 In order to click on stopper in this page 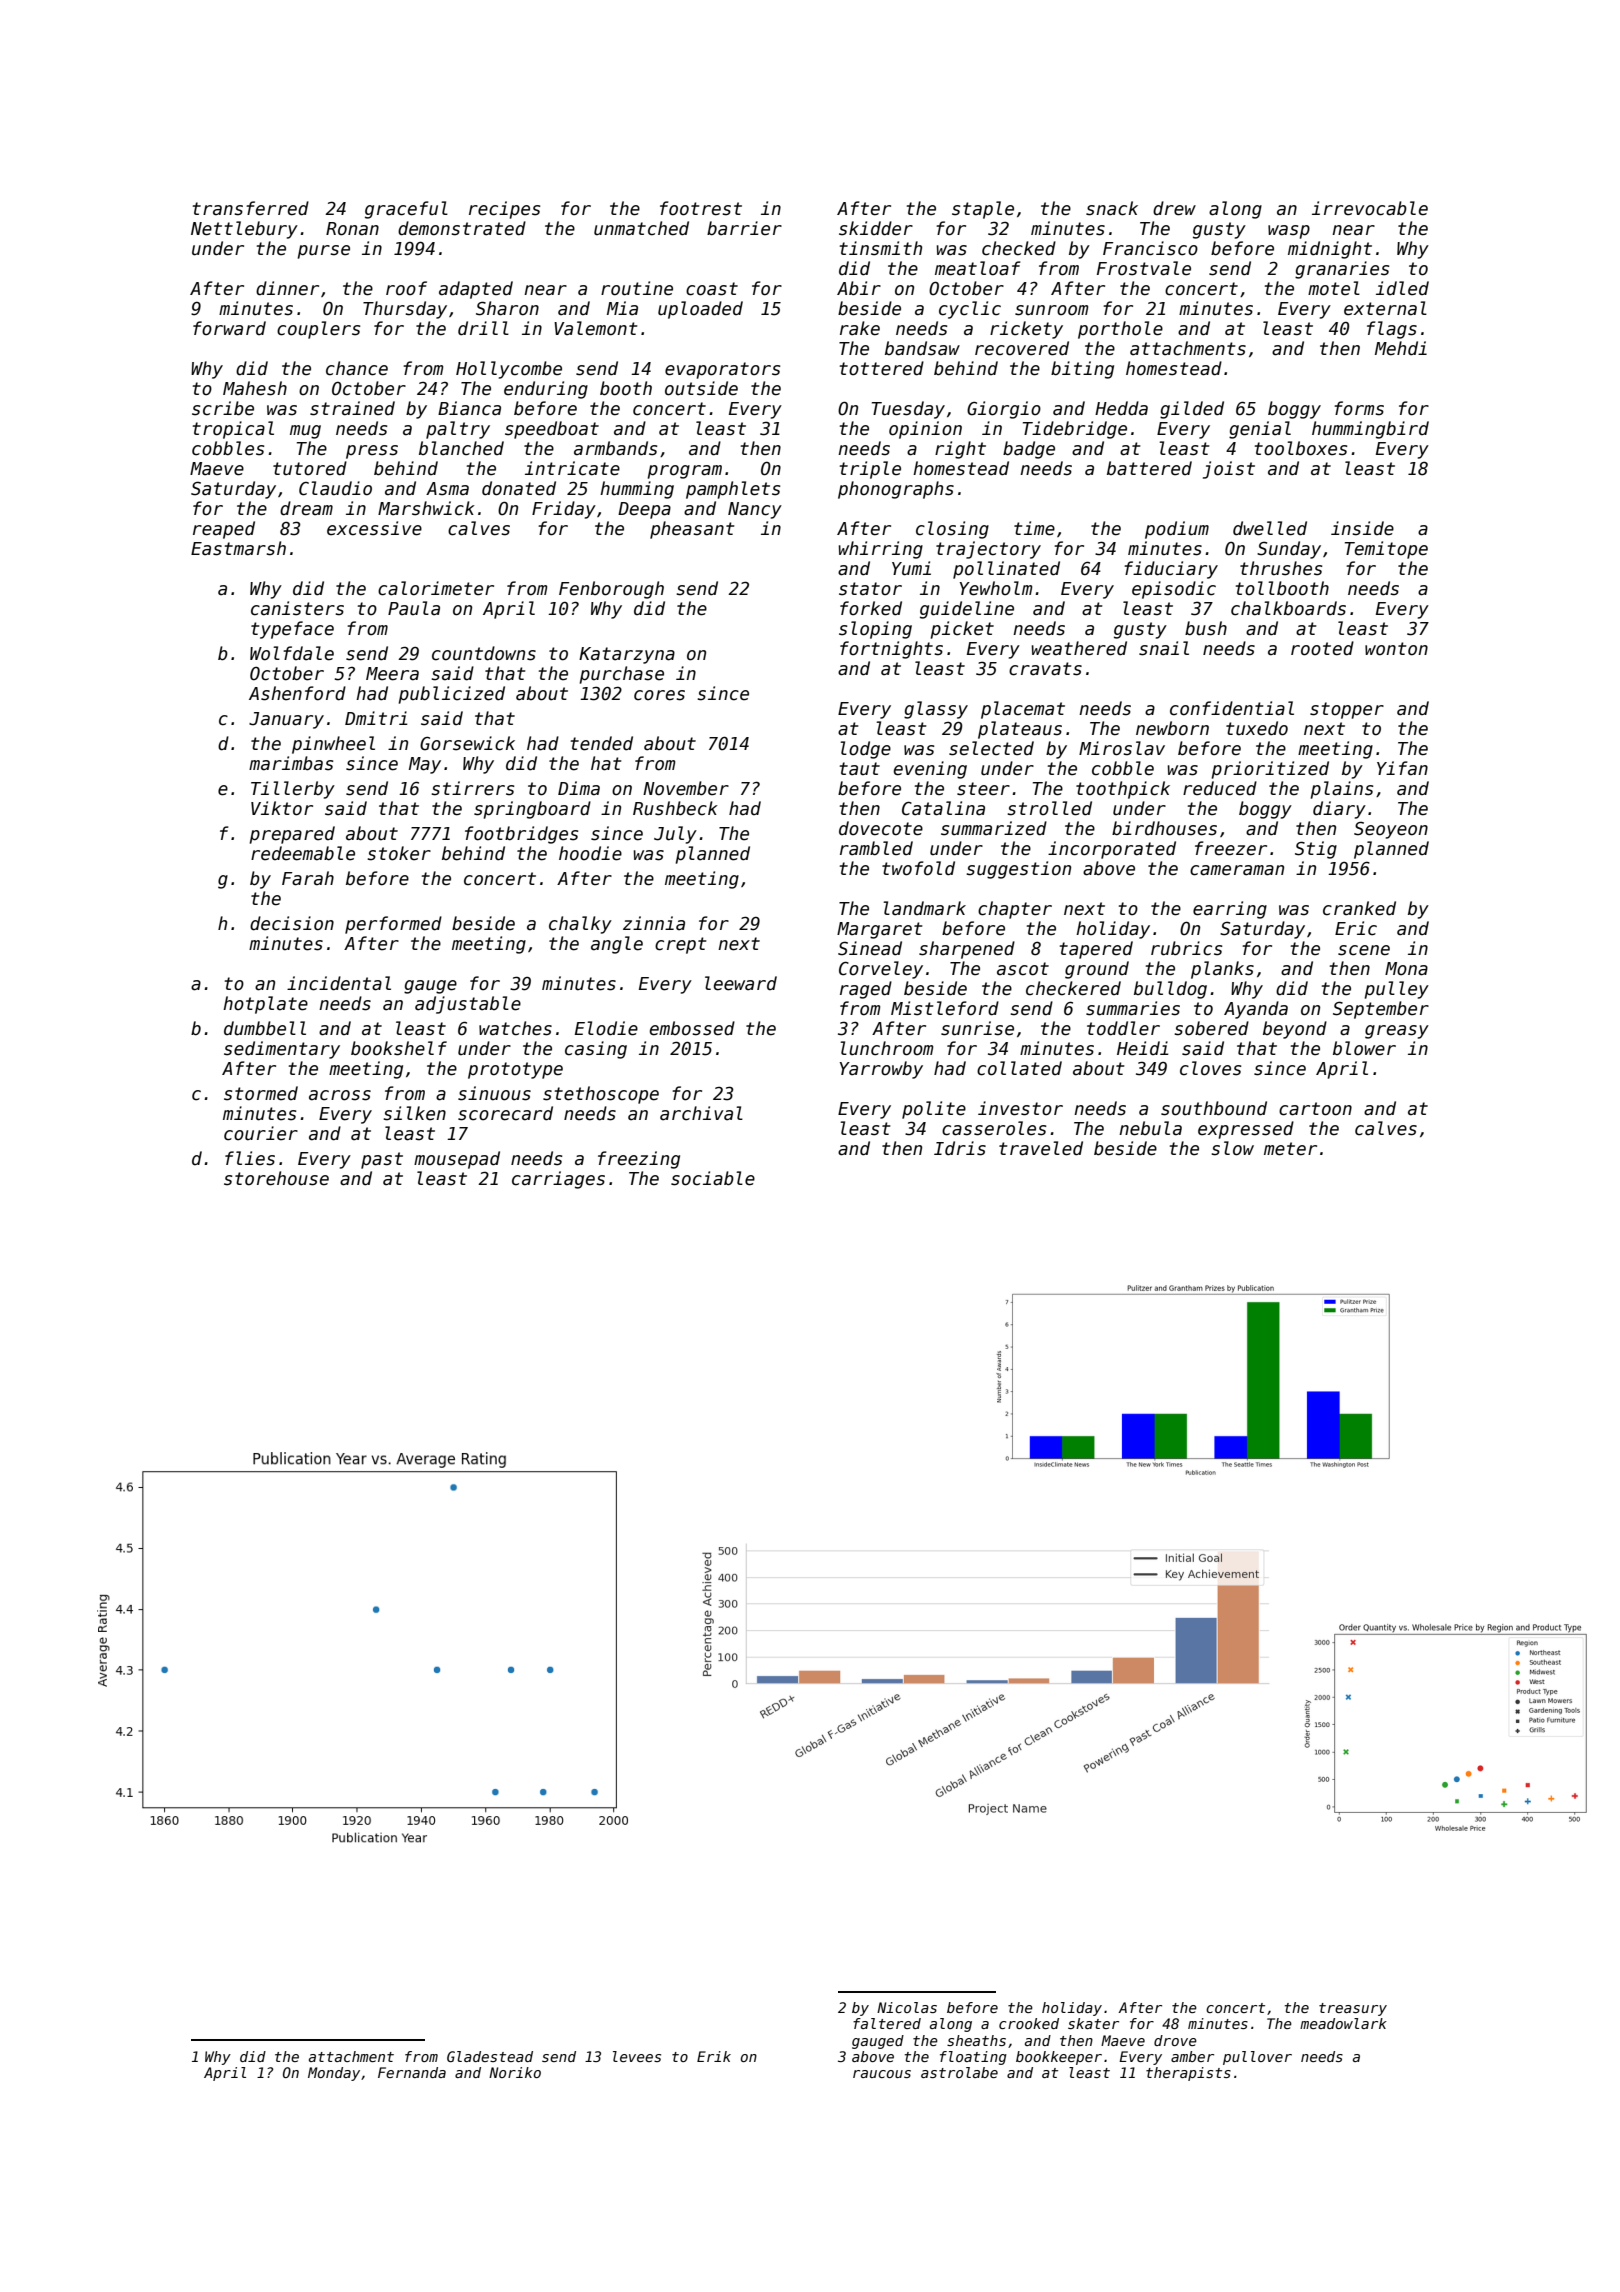, I will do `click(1347, 710)`.
